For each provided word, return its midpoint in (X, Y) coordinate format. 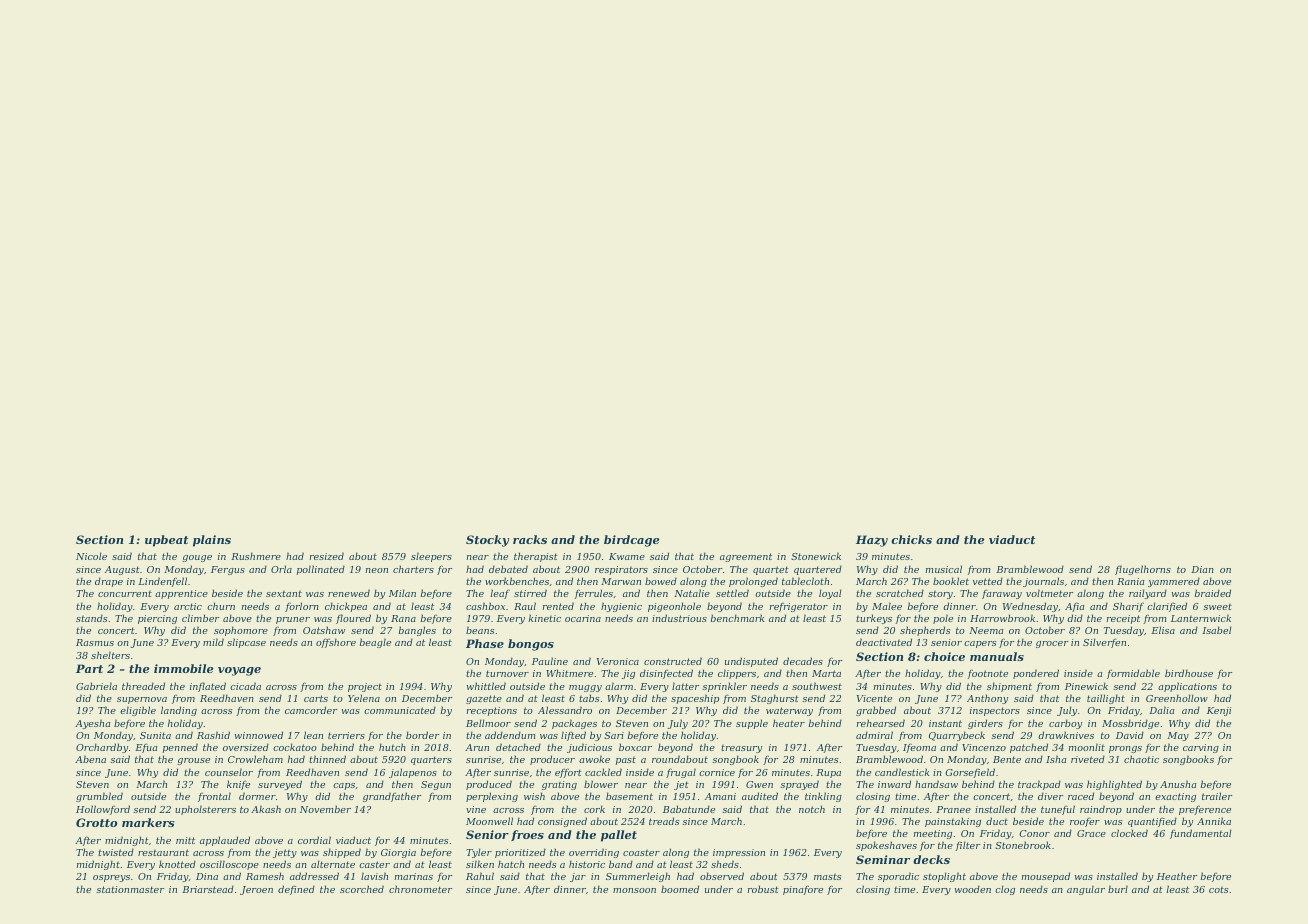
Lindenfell (162, 582)
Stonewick (816, 556)
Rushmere (256, 556)
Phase (485, 643)
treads (664, 821)
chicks (911, 539)
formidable (1133, 674)
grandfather (392, 797)
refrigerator (799, 607)
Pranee (953, 809)
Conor (1034, 833)
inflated (208, 687)
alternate (333, 864)
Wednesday (1030, 607)
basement (629, 796)
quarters (431, 760)
